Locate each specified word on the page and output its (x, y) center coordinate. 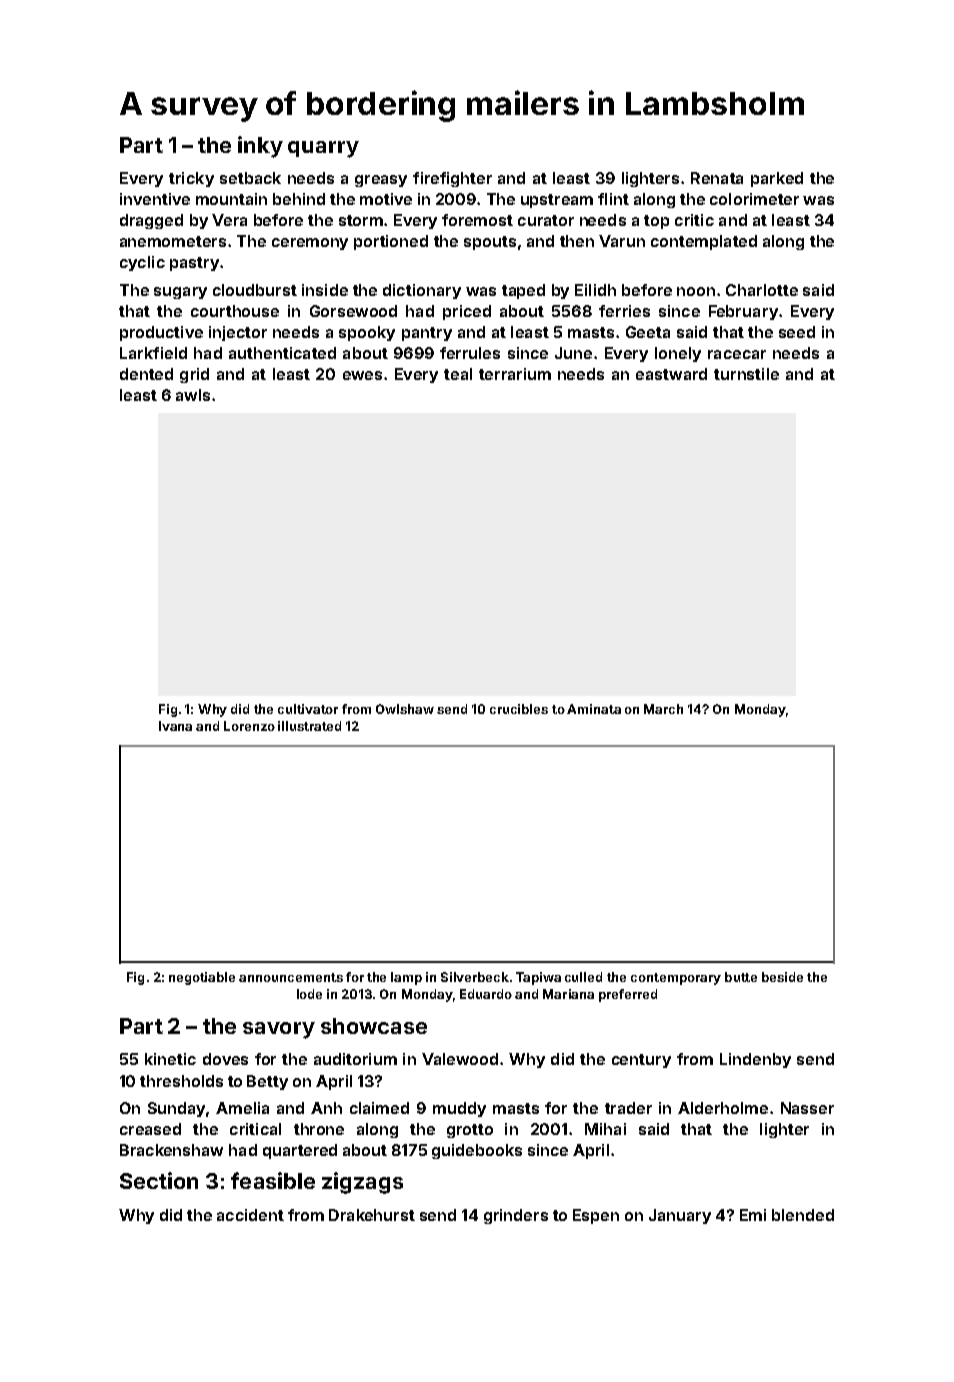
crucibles (519, 709)
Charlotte (762, 290)
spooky (367, 333)
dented (146, 374)
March (663, 709)
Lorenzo (249, 726)
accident (250, 1215)
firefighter (452, 179)
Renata (717, 178)
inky (260, 147)
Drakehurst (372, 1215)
